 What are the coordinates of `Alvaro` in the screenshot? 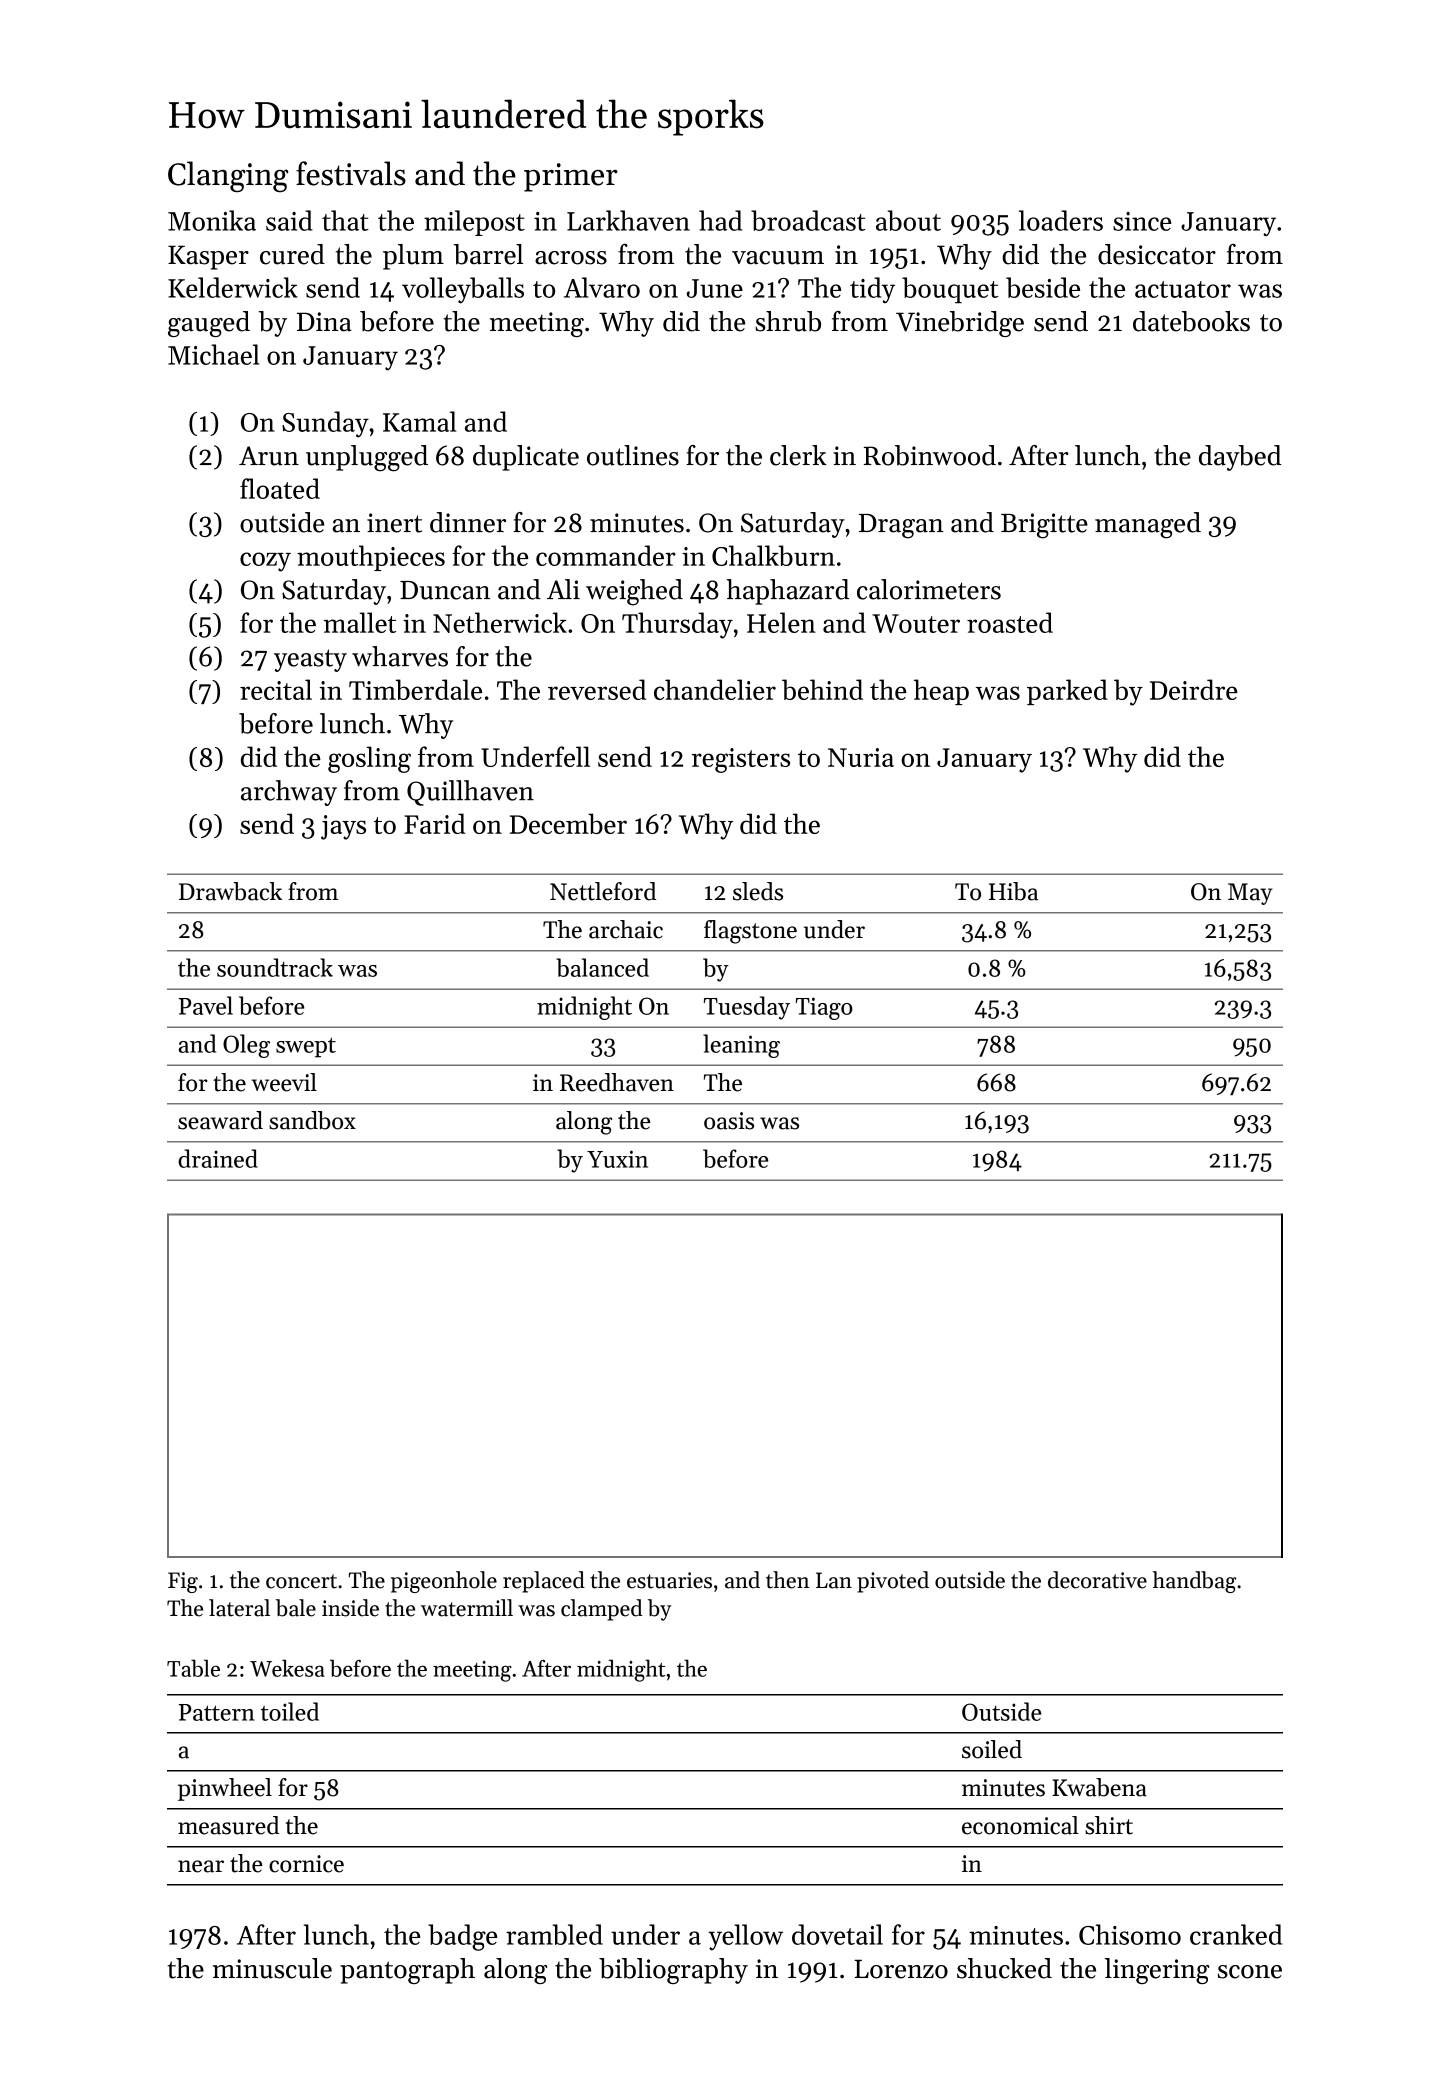 It's located at (602, 287).
